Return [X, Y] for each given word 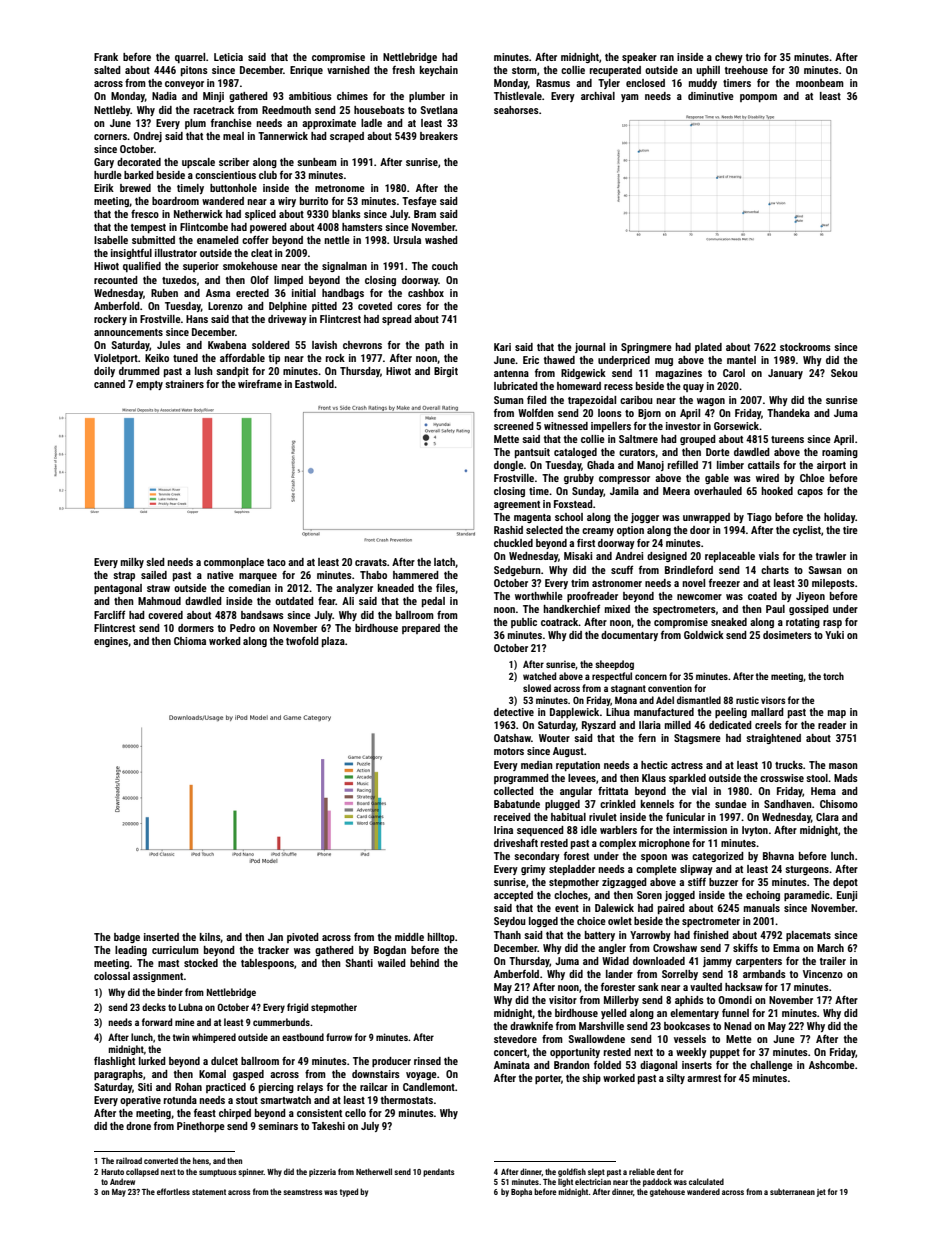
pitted [324, 307]
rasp [832, 624]
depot [845, 883]
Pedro [242, 628]
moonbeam [820, 83]
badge [127, 938]
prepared [421, 629]
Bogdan [390, 951]
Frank [106, 57]
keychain [439, 71]
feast [205, 1112]
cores [409, 307]
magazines [679, 374]
